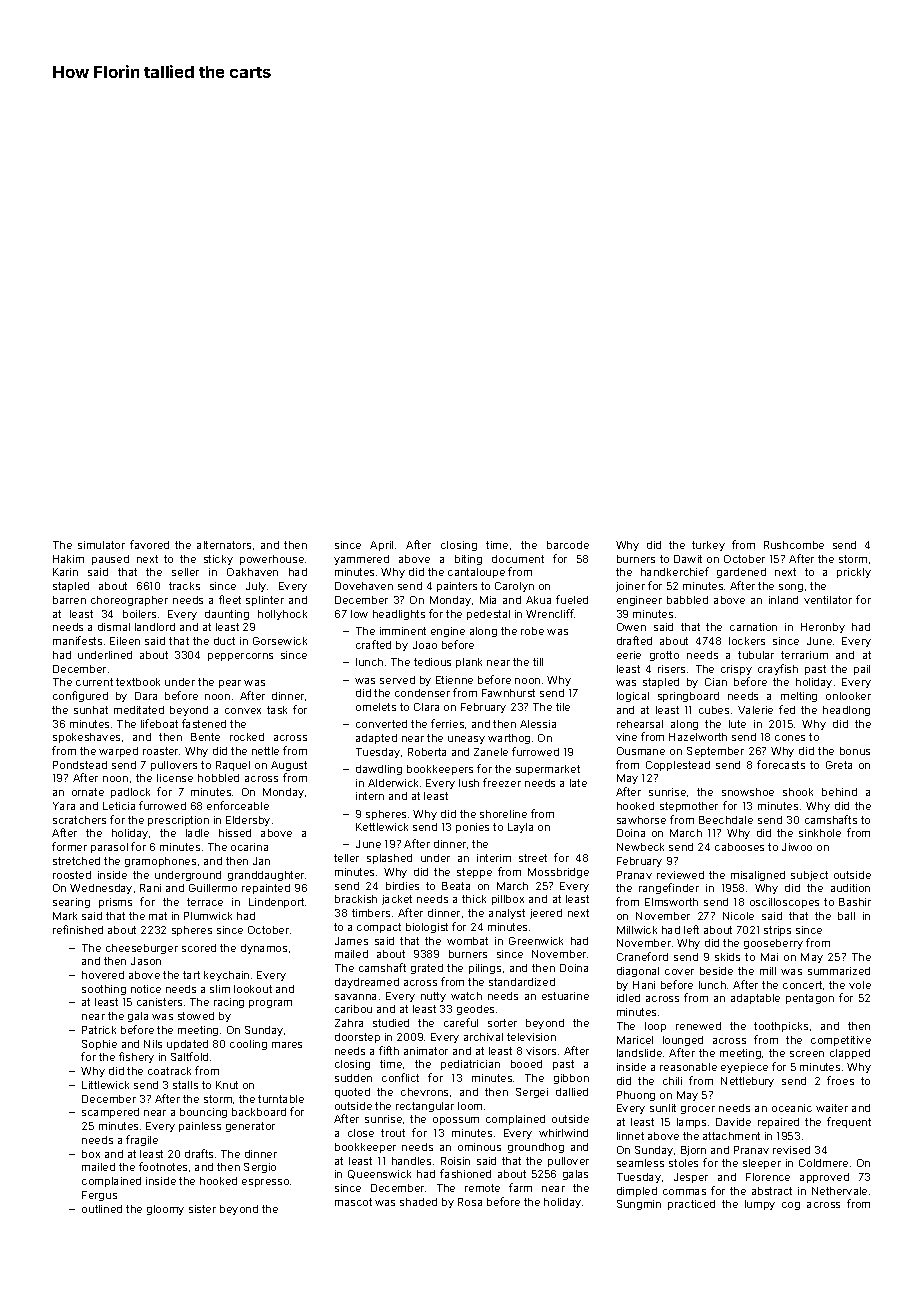  I want to click on intern, so click(370, 796).
